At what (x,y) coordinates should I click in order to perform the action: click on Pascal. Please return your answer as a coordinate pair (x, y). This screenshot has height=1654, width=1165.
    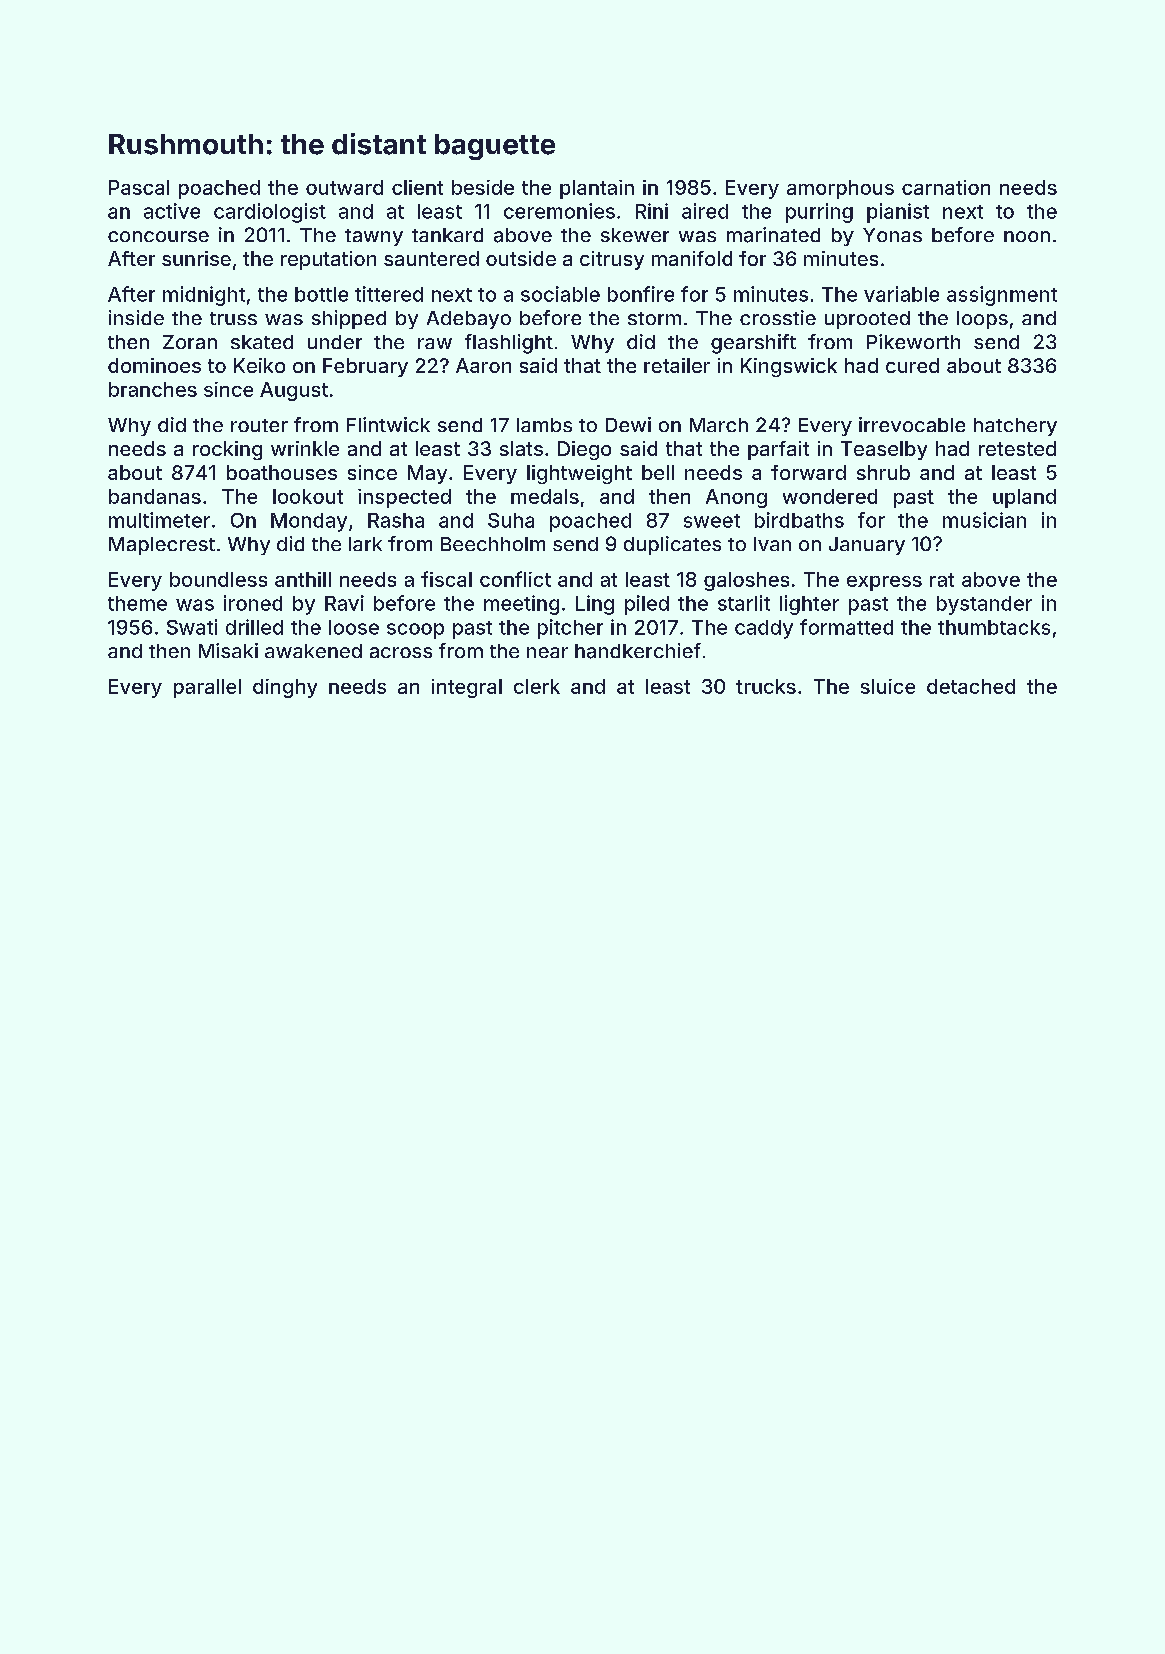
    Looking at the image, I should click on (139, 187).
